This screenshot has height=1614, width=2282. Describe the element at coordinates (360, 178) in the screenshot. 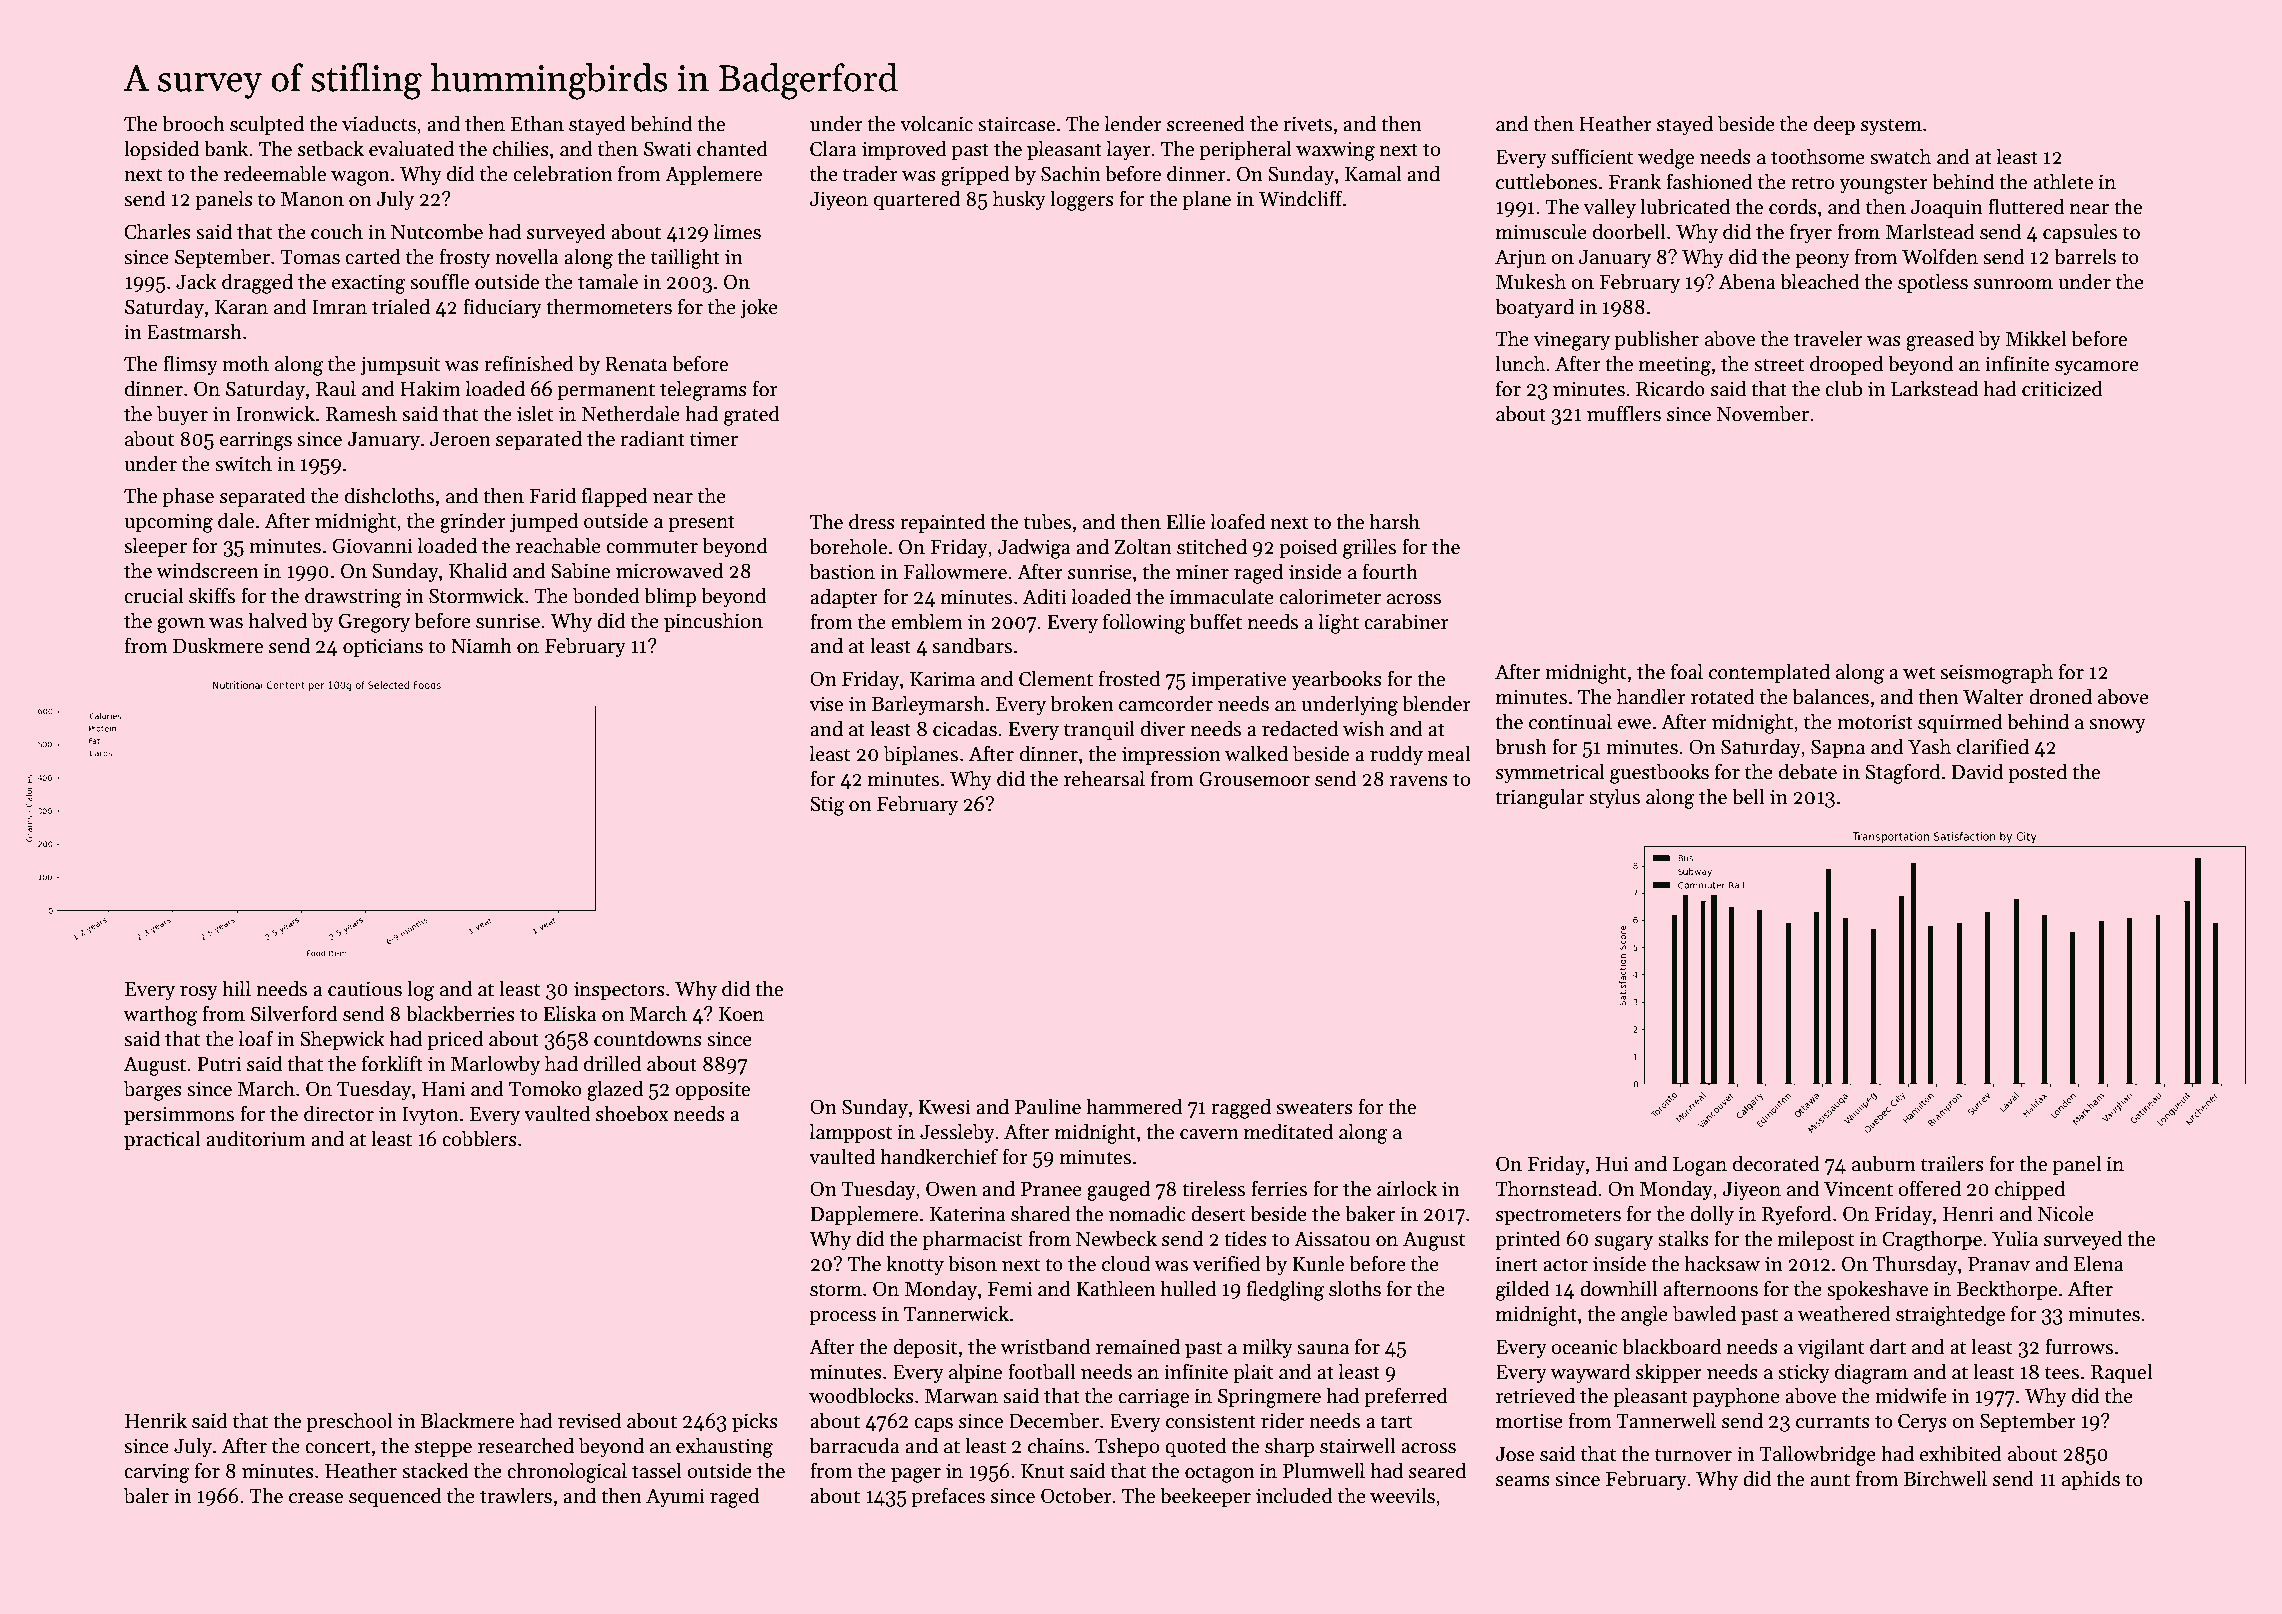

I see `wagon` at that location.
